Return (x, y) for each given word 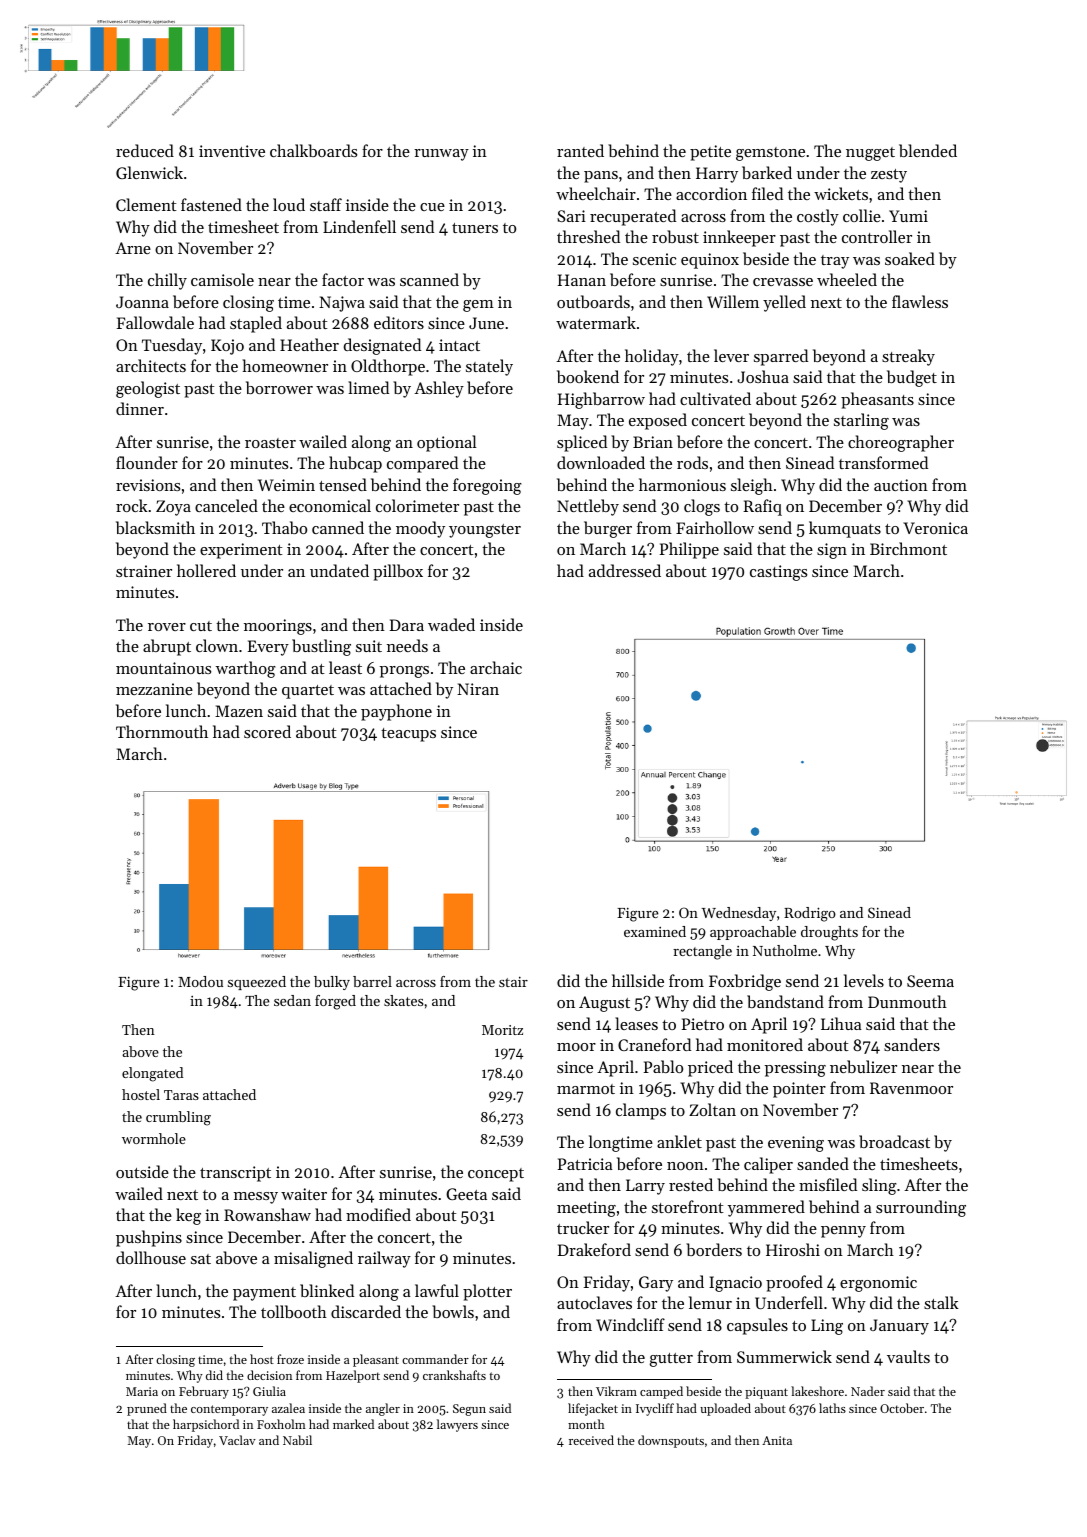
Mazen (239, 711)
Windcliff (630, 1324)
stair (513, 981)
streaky (908, 357)
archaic (496, 667)
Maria (142, 1391)
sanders (912, 1044)
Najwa (342, 304)
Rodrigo (810, 914)
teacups (408, 735)
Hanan (582, 280)
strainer (144, 571)
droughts (829, 933)
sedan (292, 1000)
